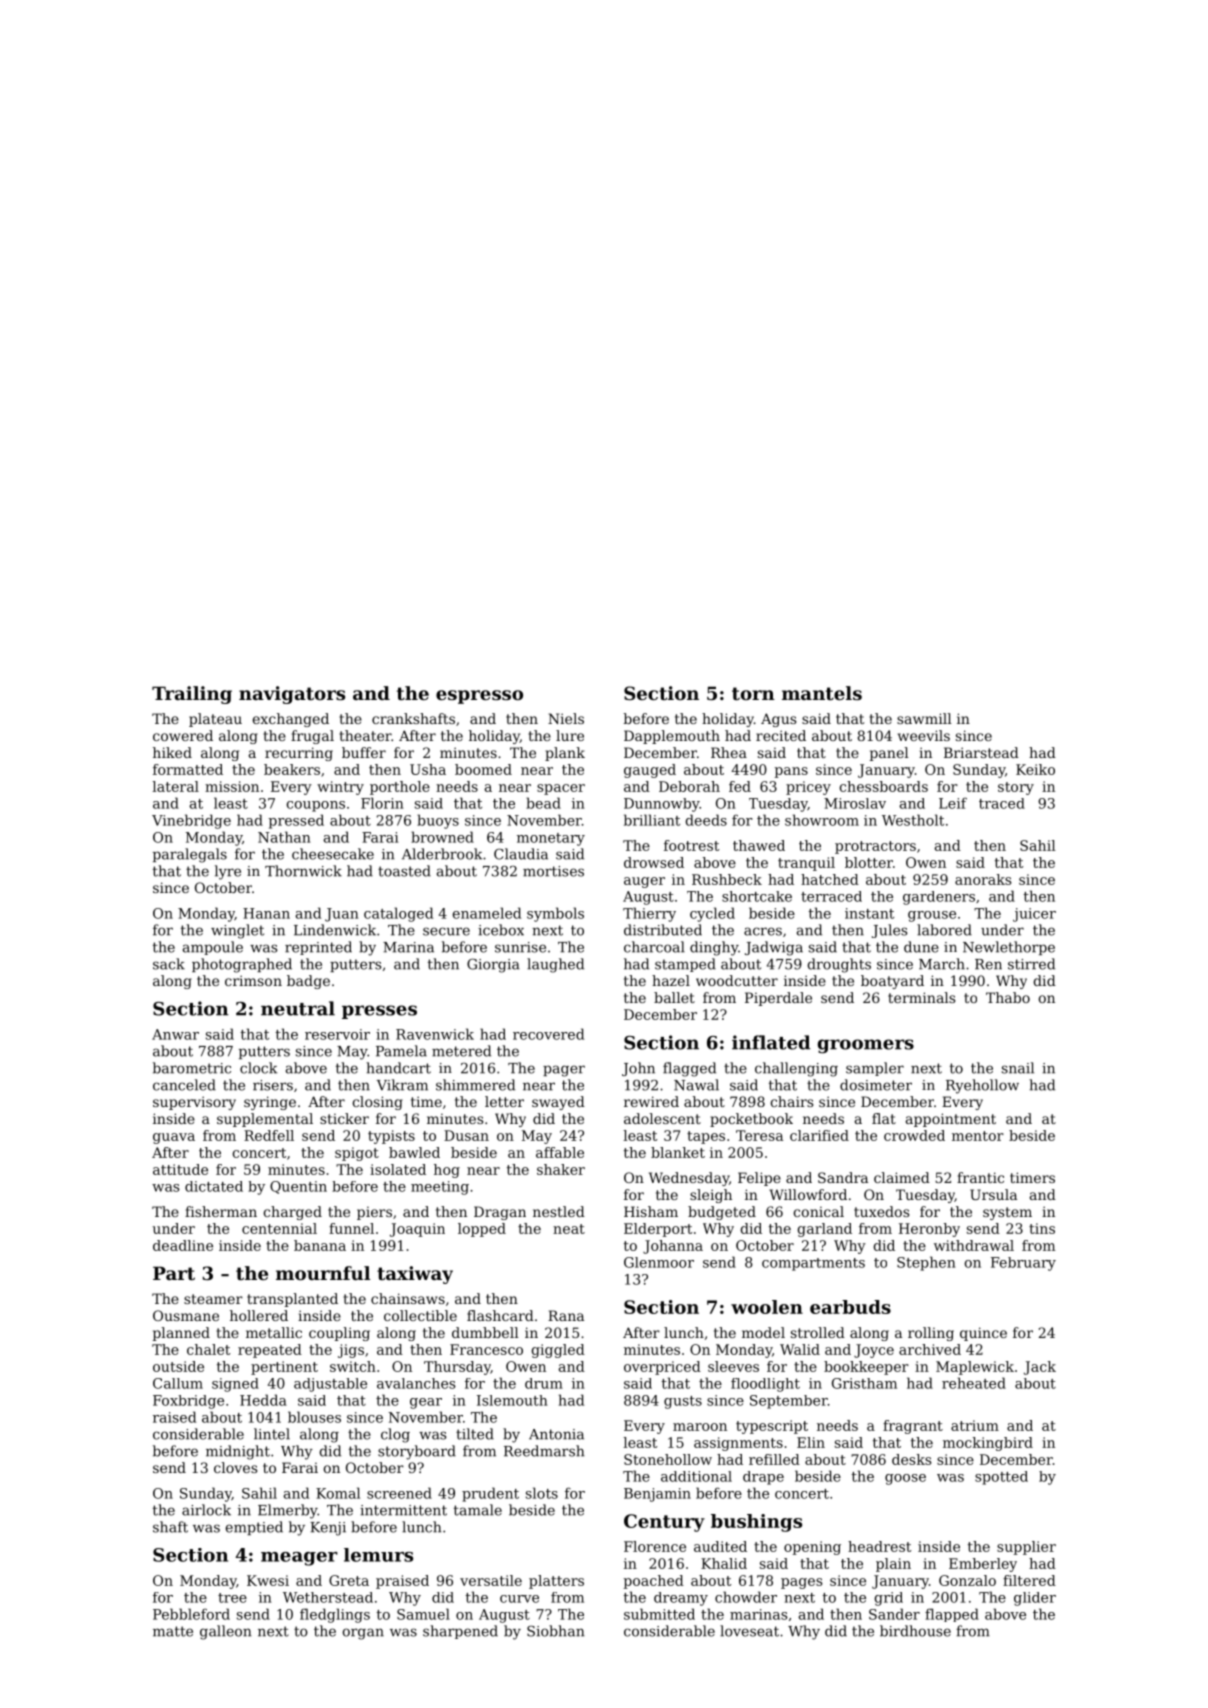 Image resolution: width=1208 pixels, height=1708 pixels. Describe the element at coordinates (1007, 1213) in the screenshot. I see `system` at that location.
